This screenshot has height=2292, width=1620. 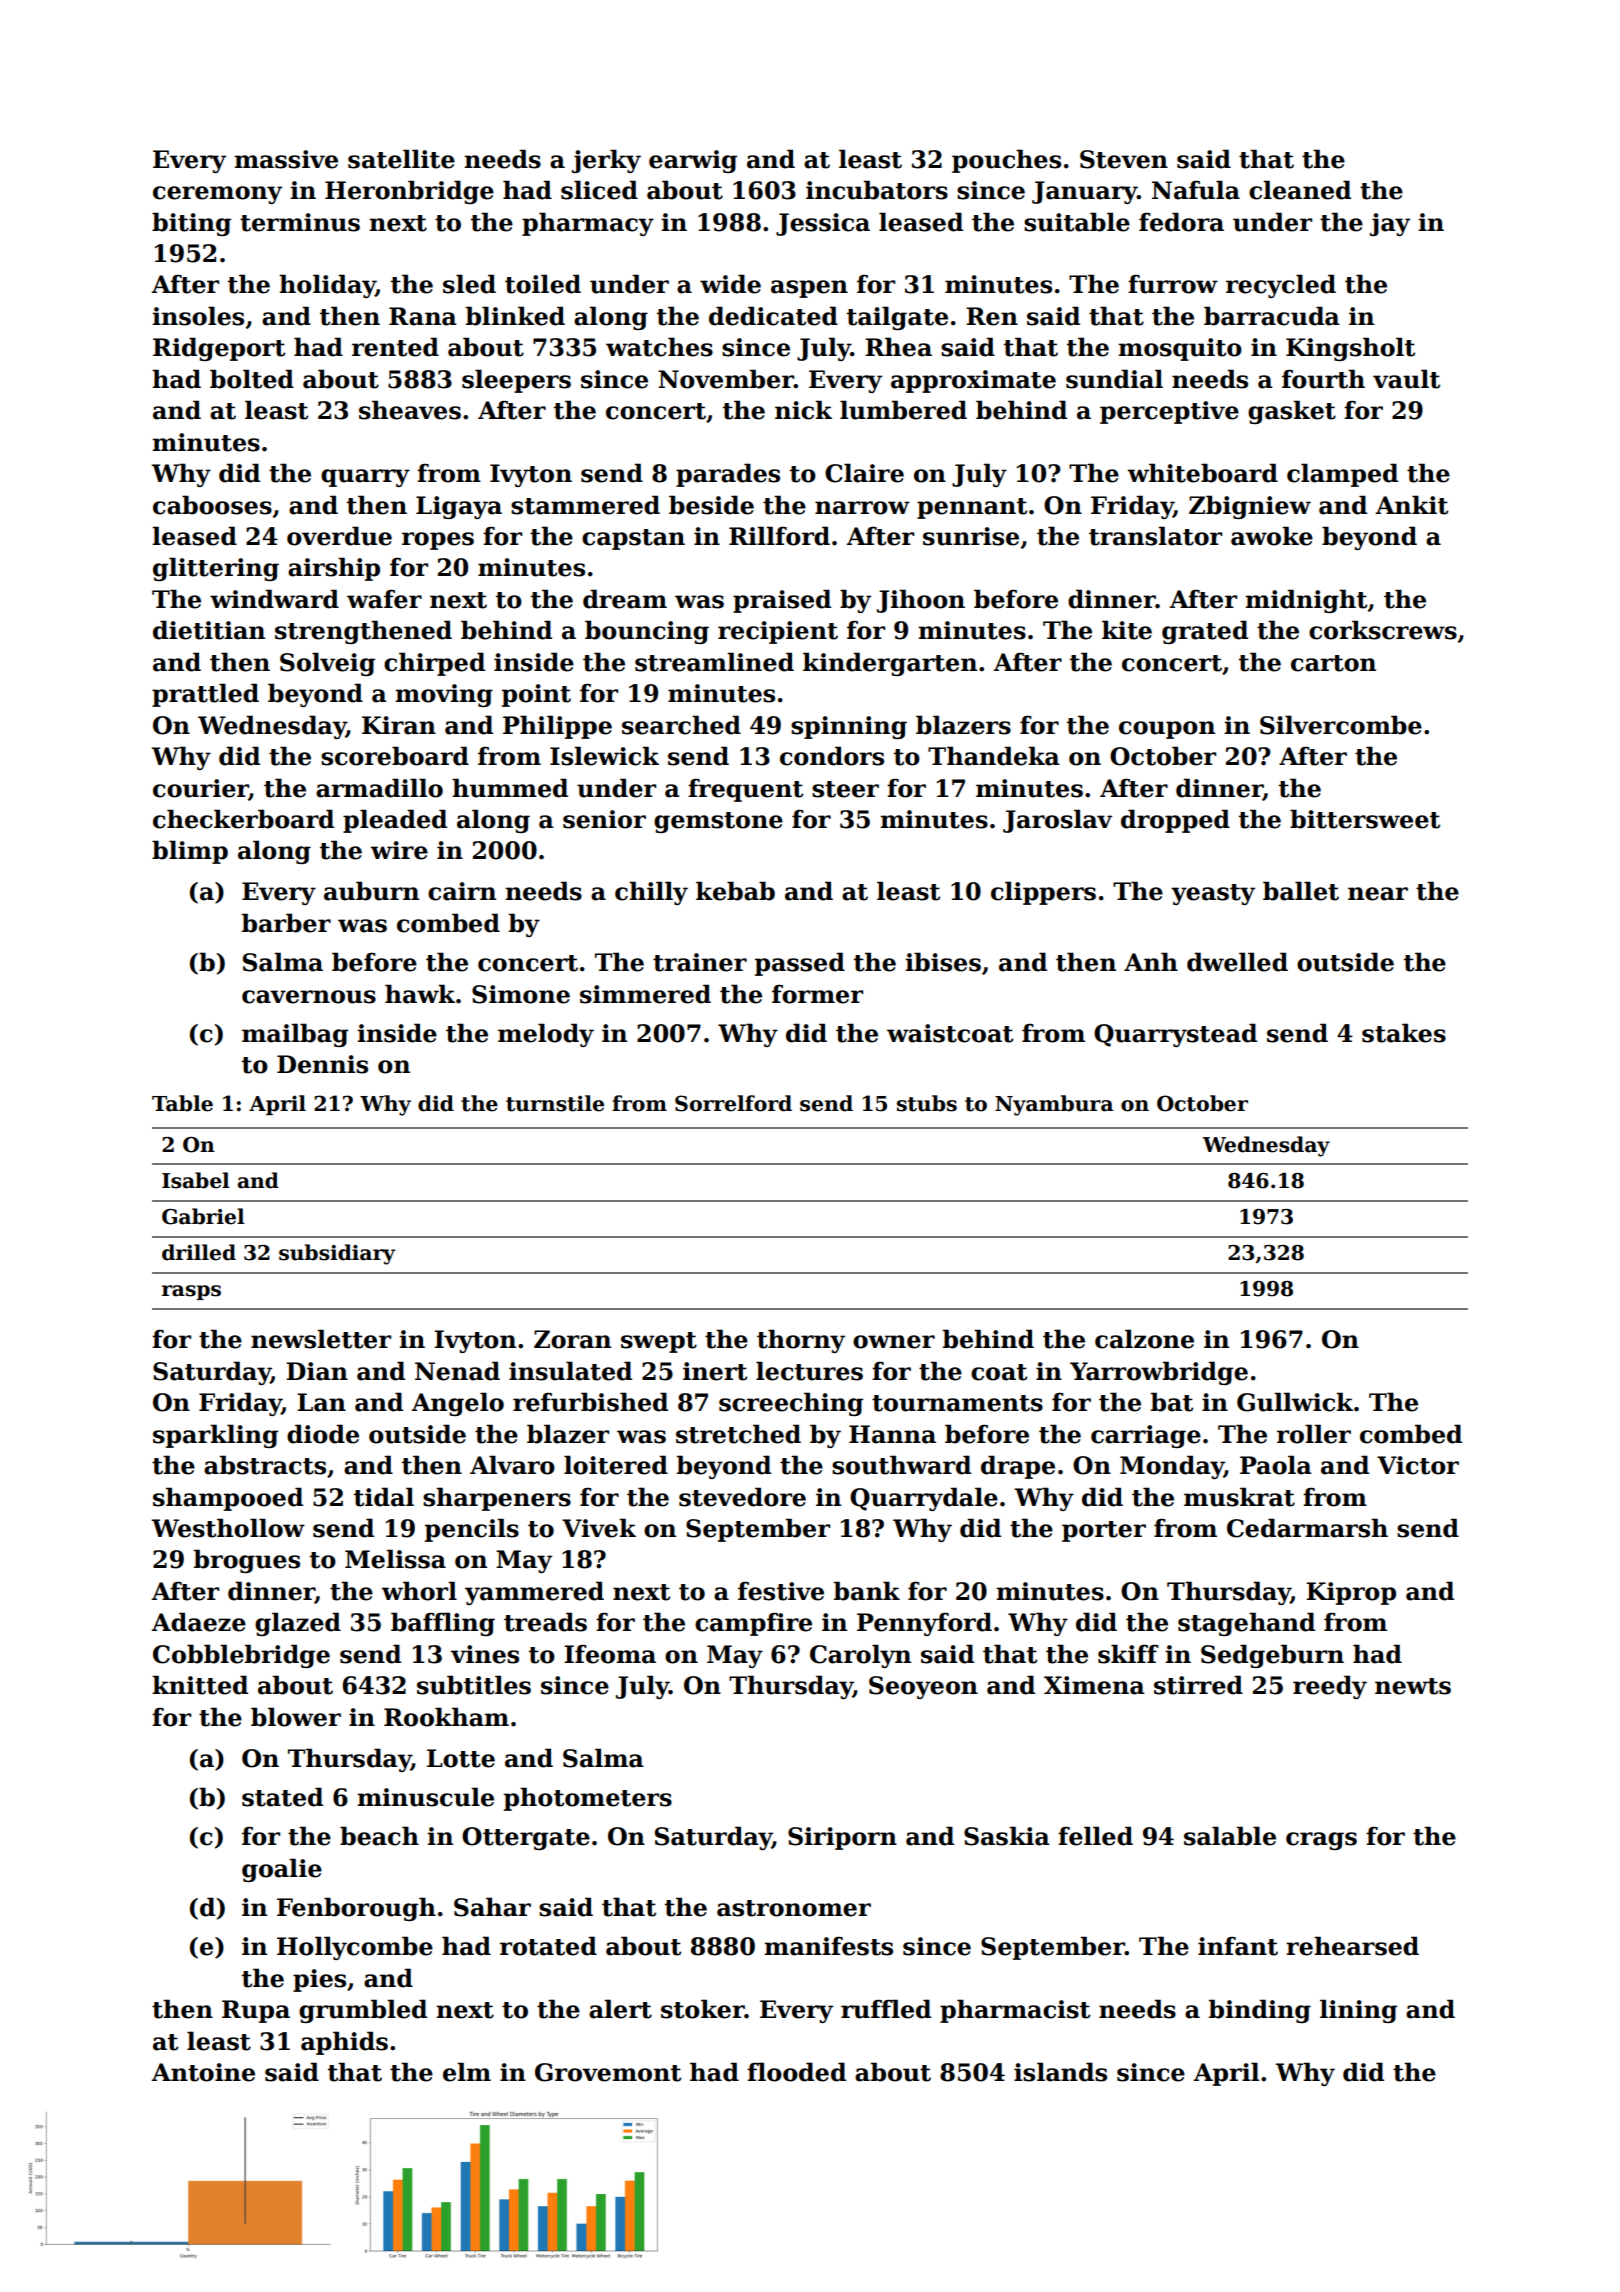 I want to click on cavernous, so click(x=309, y=997).
